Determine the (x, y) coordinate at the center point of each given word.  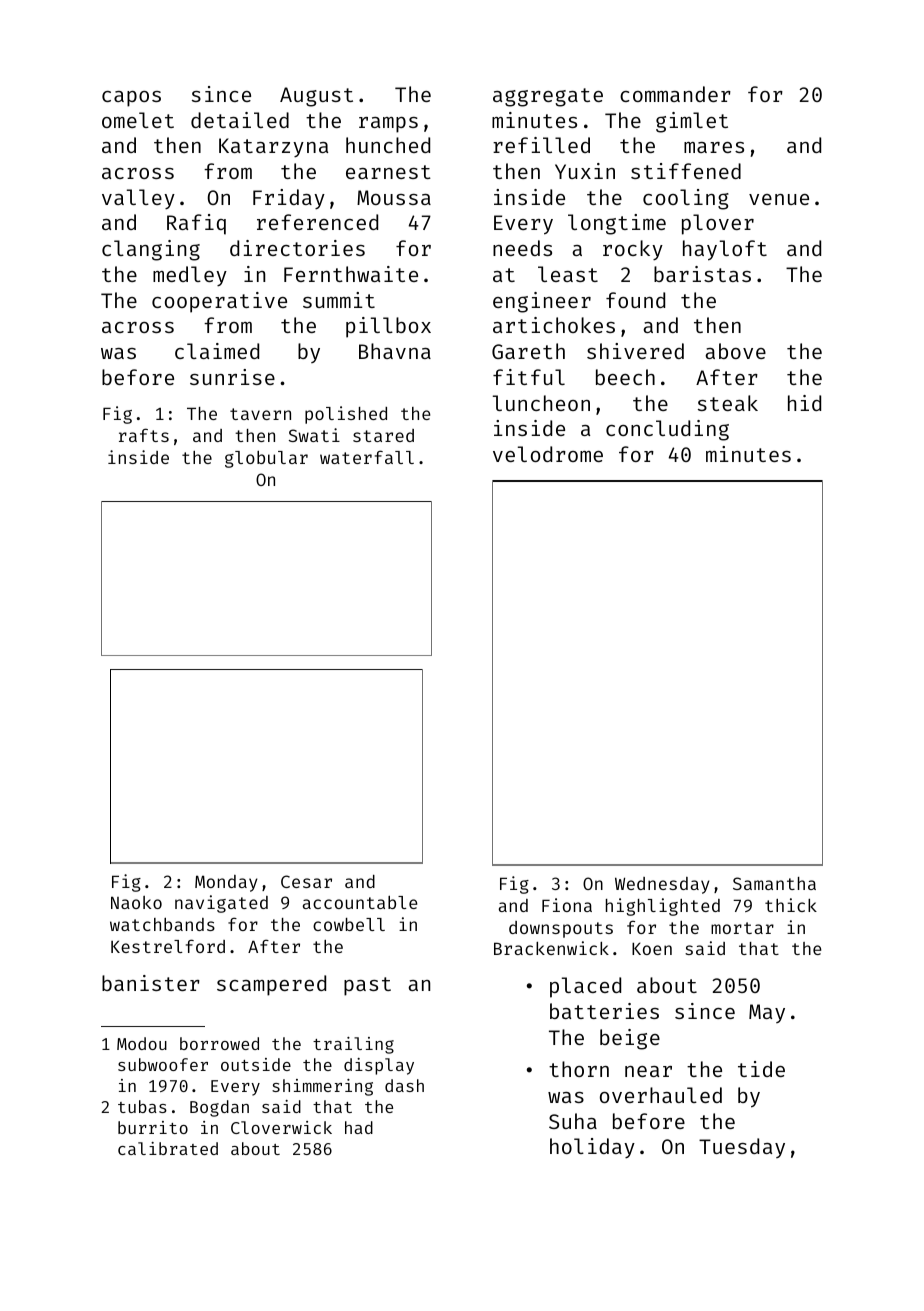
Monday (226, 883)
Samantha (774, 883)
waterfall (367, 457)
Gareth (528, 351)
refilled (541, 145)
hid (804, 403)
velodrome (548, 454)
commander (675, 94)
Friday (289, 199)
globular (266, 459)
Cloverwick (281, 1127)
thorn (579, 1069)
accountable (360, 902)
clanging (151, 250)
